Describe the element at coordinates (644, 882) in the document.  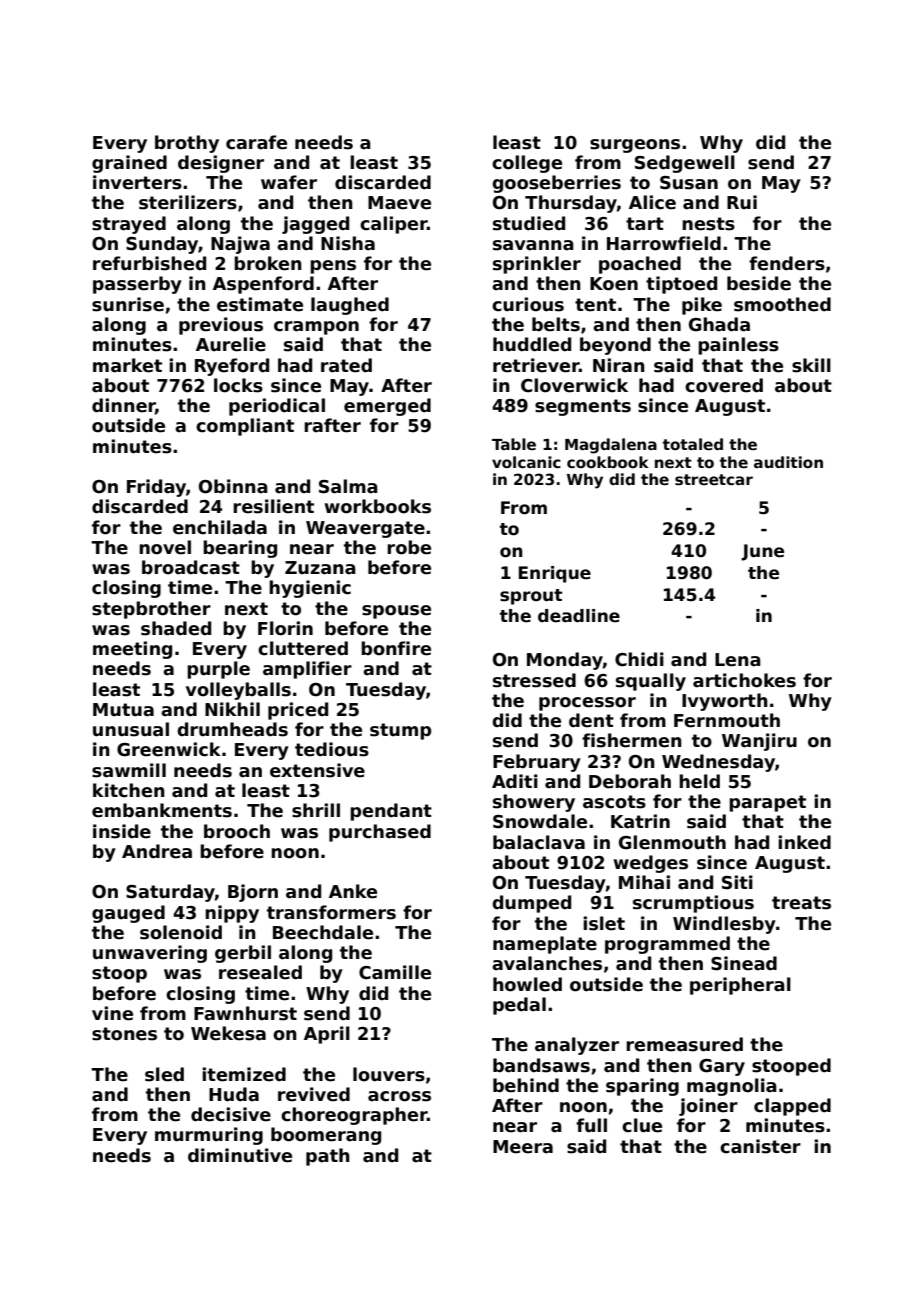
I see `Mihai` at that location.
